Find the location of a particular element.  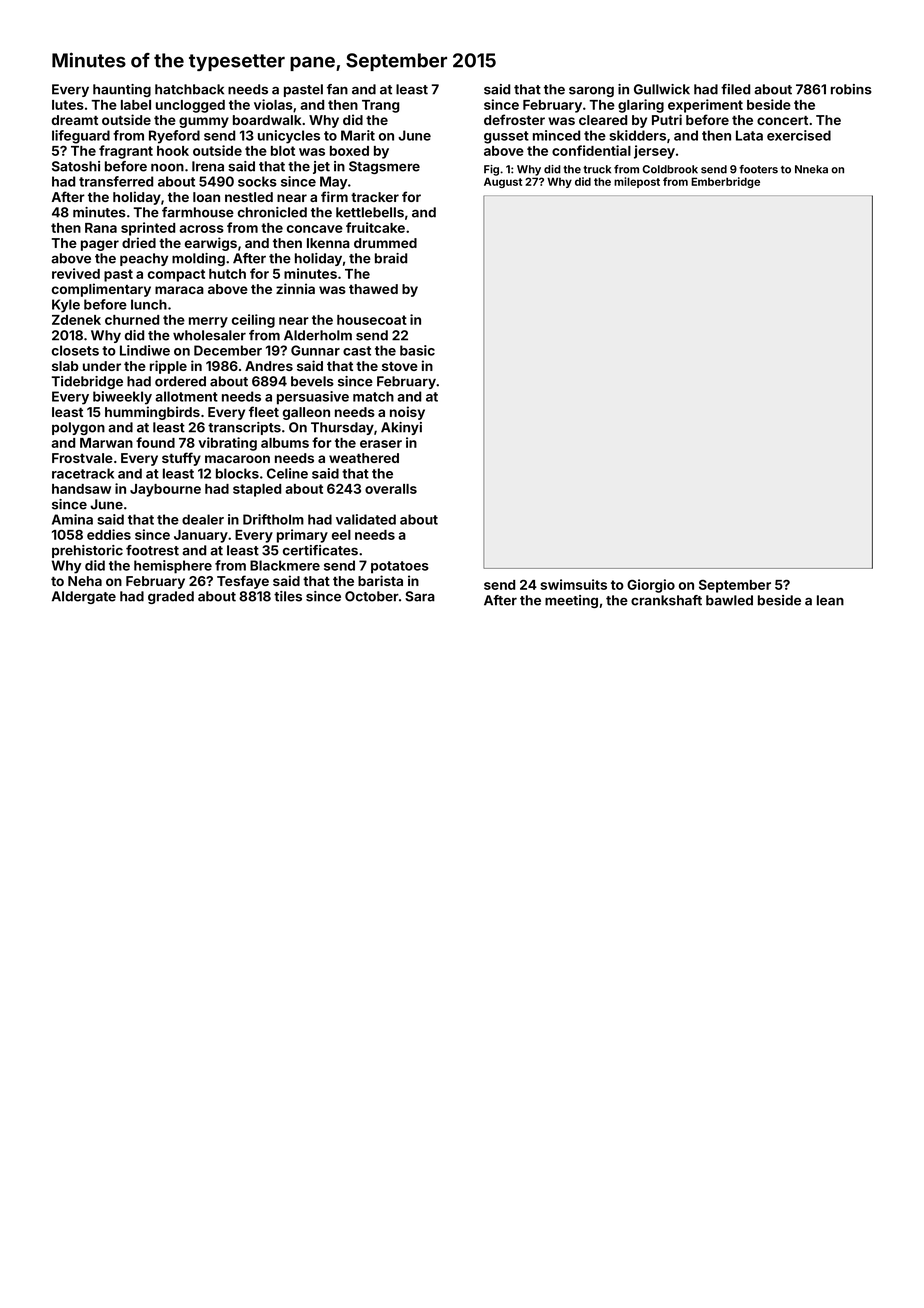

lean is located at coordinates (830, 600).
